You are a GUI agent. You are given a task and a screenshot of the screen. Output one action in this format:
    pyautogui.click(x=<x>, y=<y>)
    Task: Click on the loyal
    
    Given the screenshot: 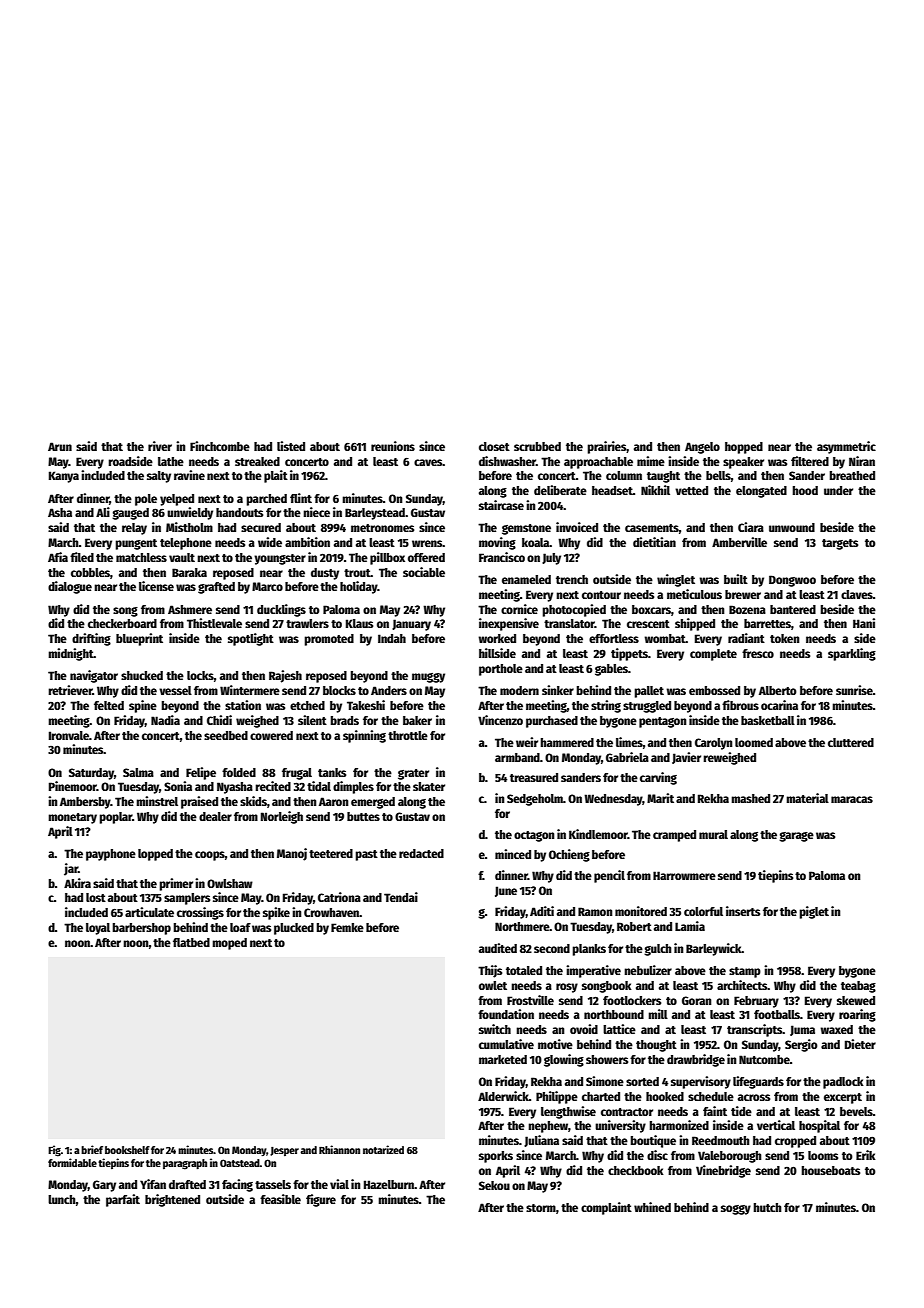 What is the action you would take?
    pyautogui.click(x=98, y=929)
